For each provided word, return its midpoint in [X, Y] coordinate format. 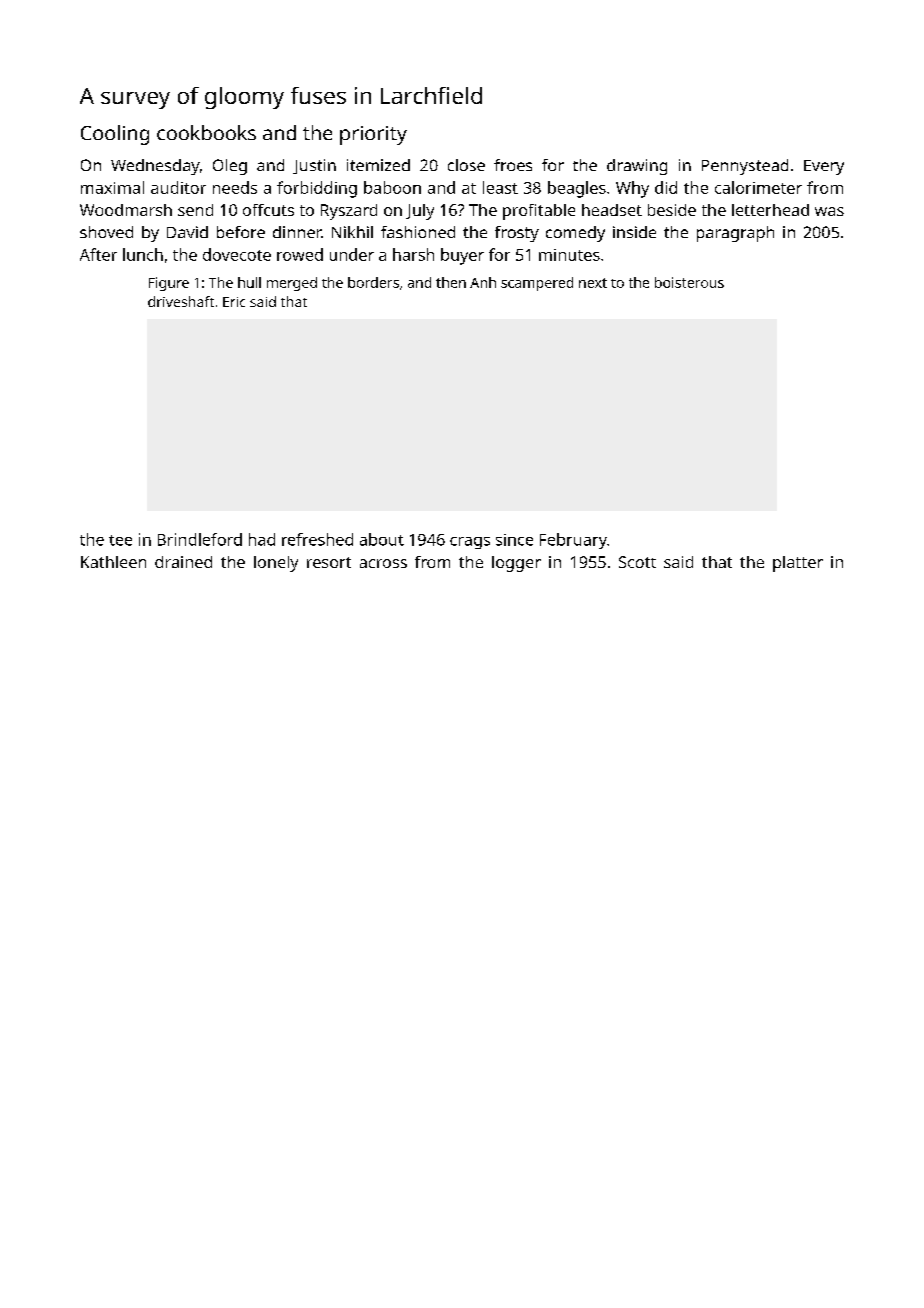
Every [824, 167]
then [451, 282]
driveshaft [181, 301]
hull [249, 282]
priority [373, 135]
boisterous [689, 282]
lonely [276, 564]
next [593, 283]
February [573, 541]
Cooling [115, 135]
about [382, 539]
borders [373, 282]
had [262, 539]
